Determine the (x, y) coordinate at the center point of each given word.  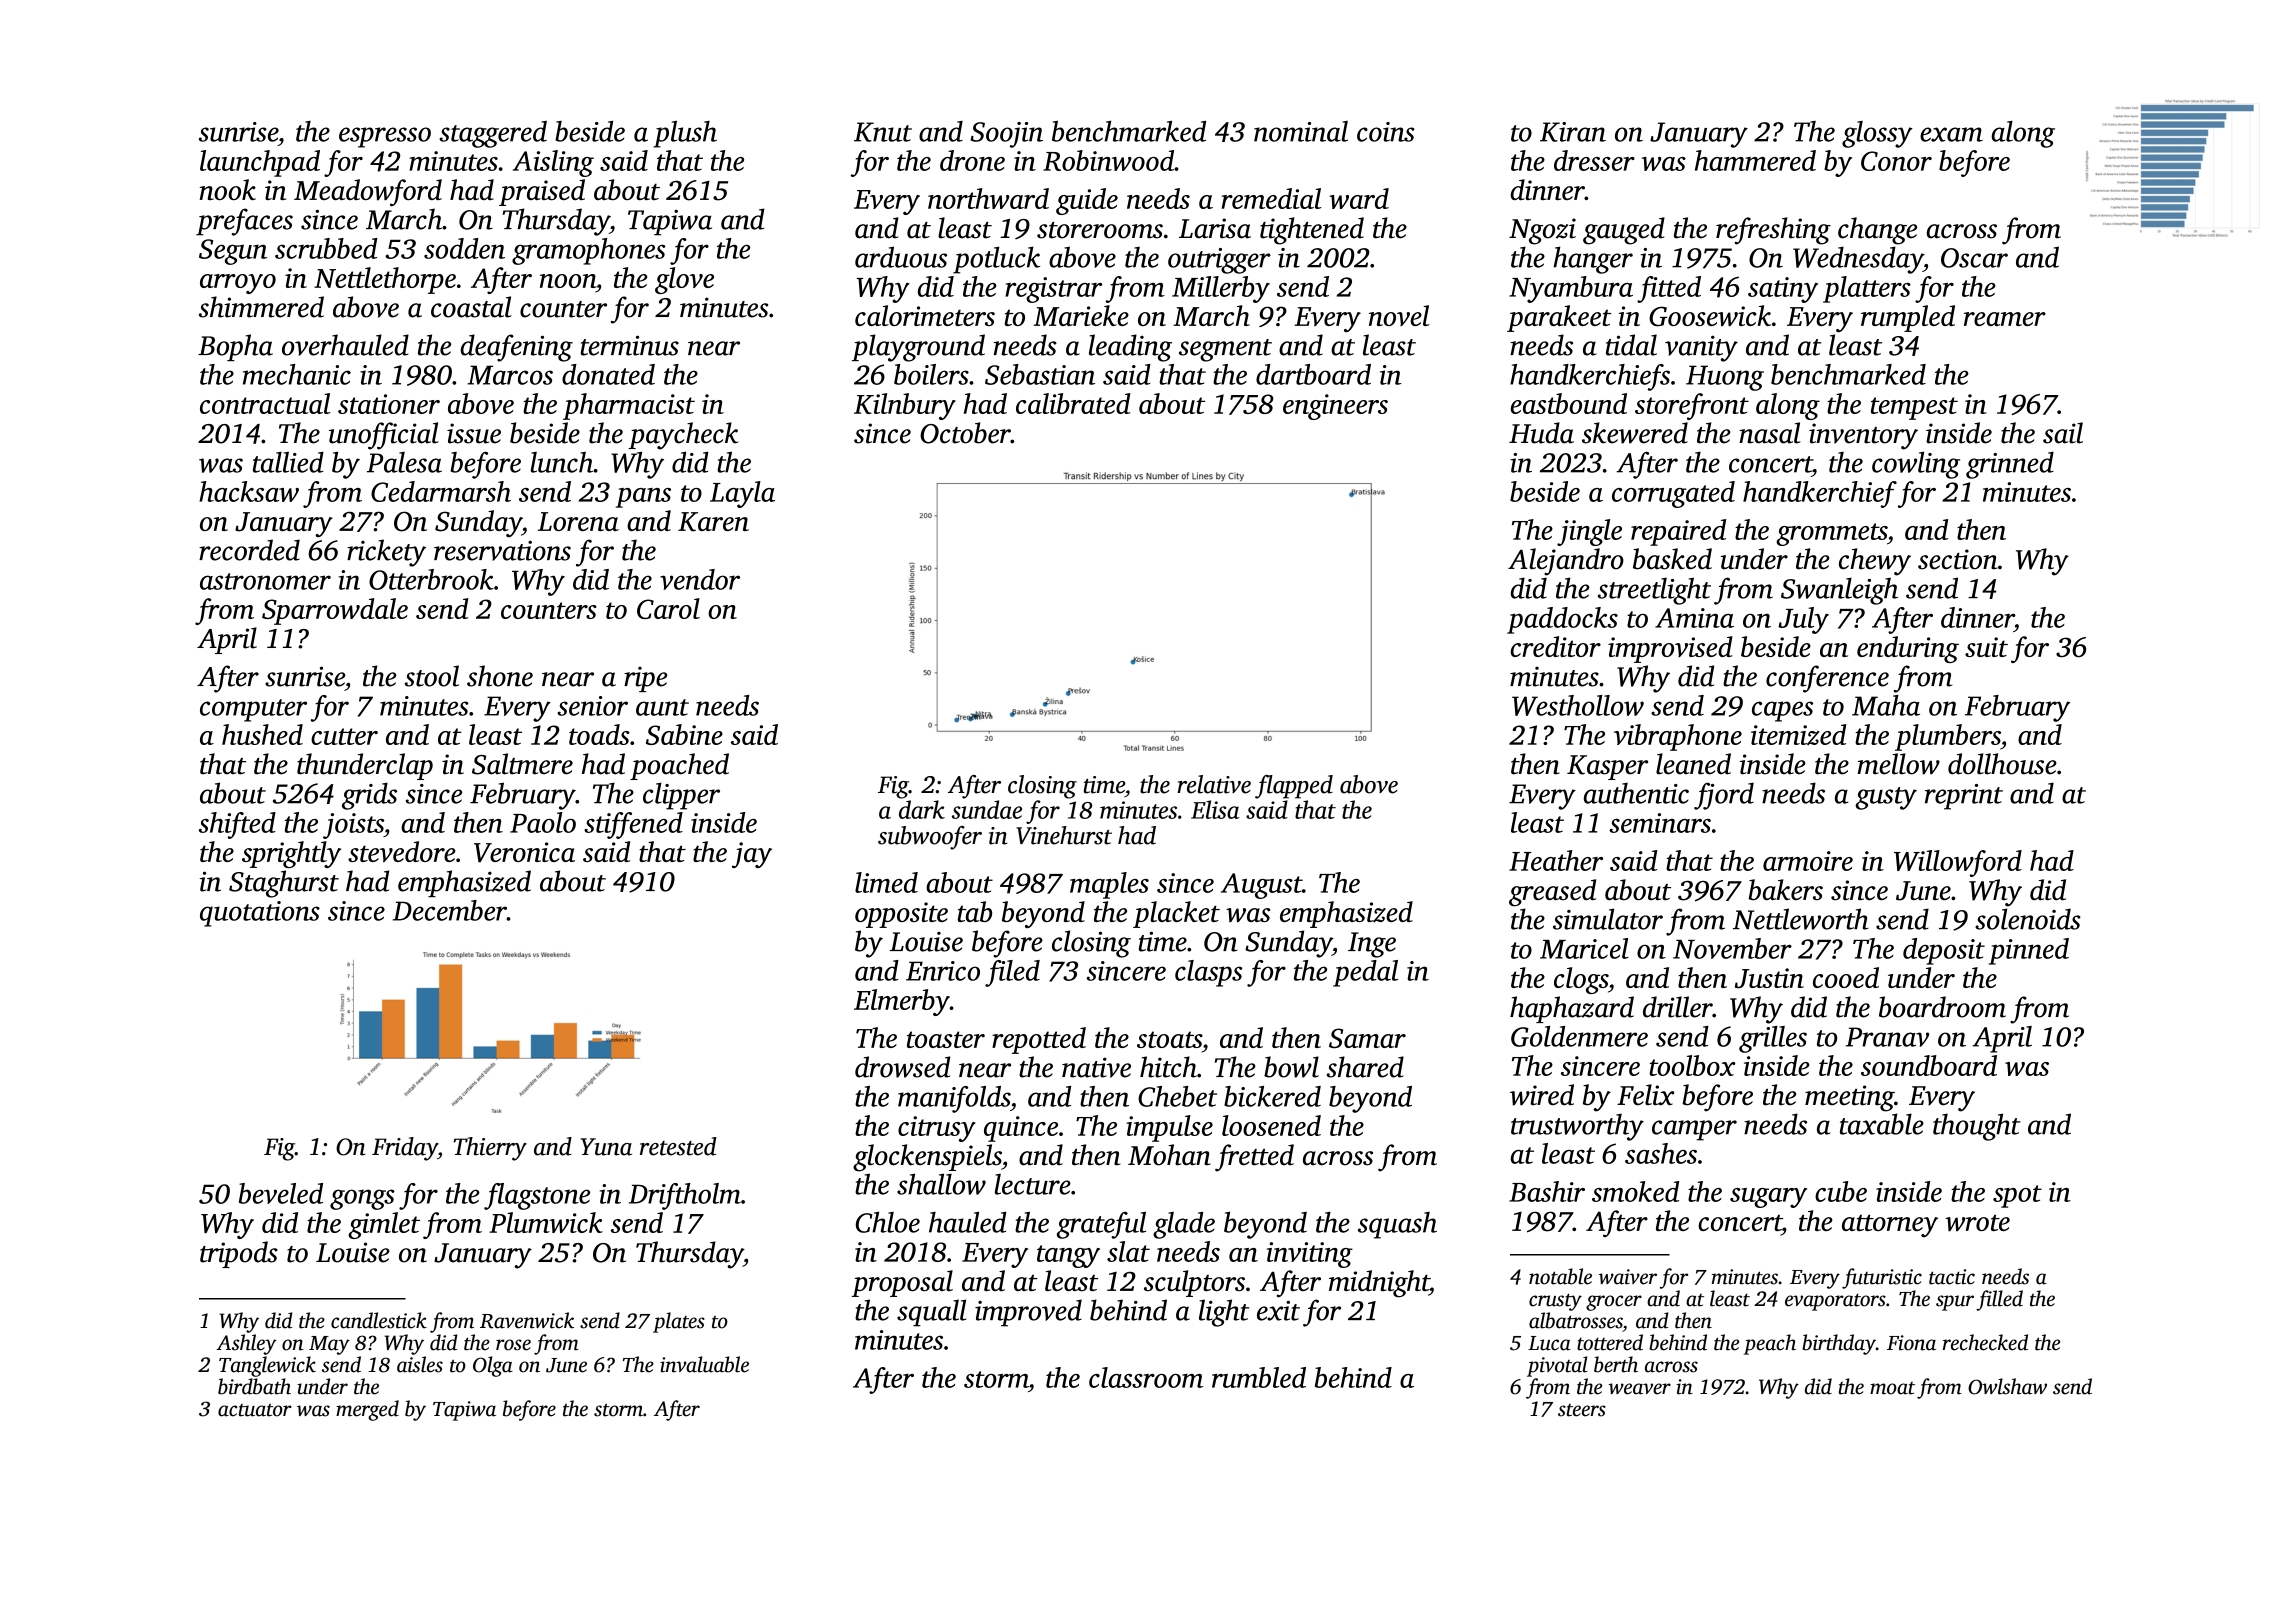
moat (1892, 1388)
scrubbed (326, 248)
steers (1582, 1410)
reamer (2005, 319)
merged (367, 1410)
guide (1087, 201)
